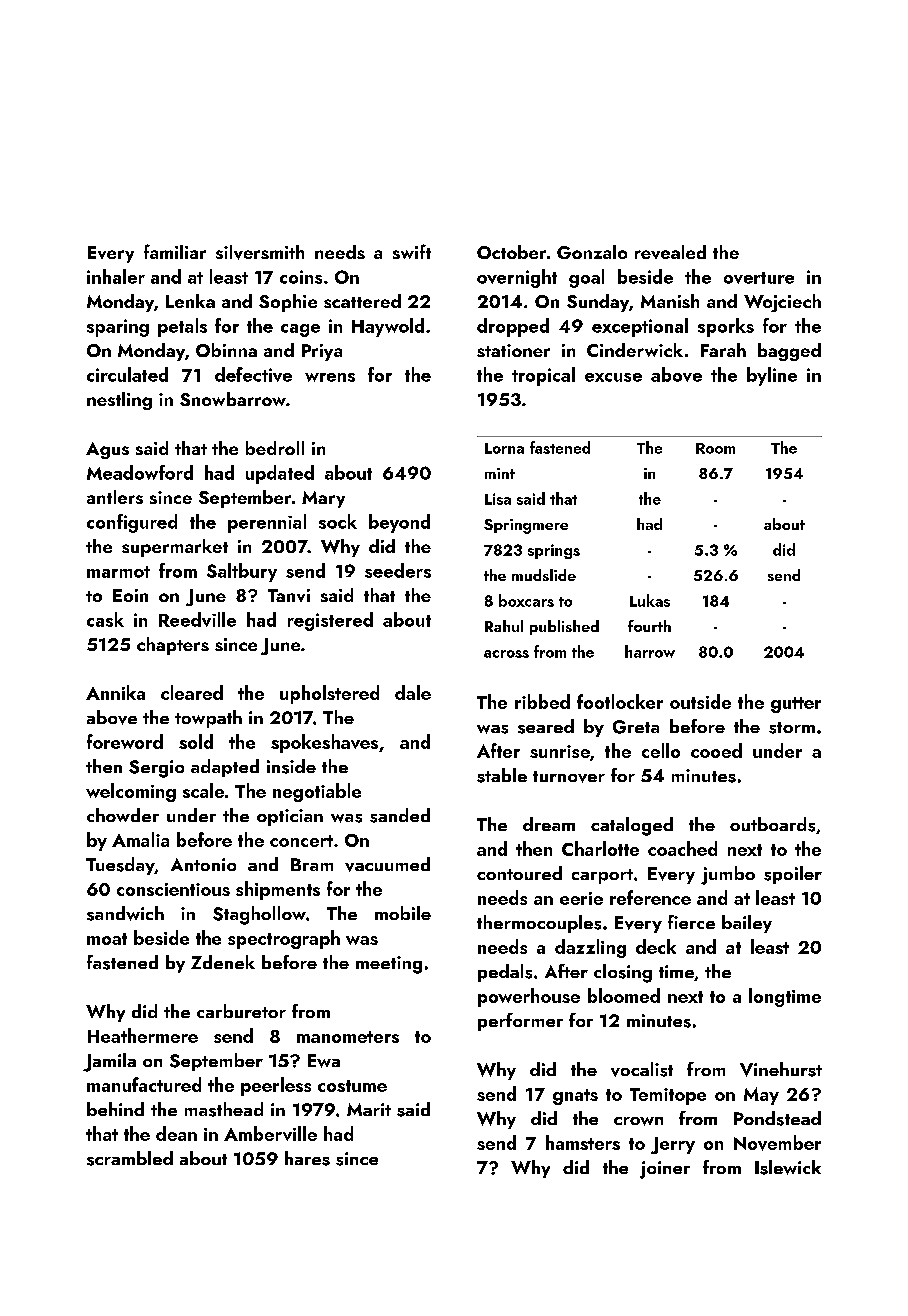  Describe the element at coordinates (307, 1158) in the page. I see `hares` at that location.
